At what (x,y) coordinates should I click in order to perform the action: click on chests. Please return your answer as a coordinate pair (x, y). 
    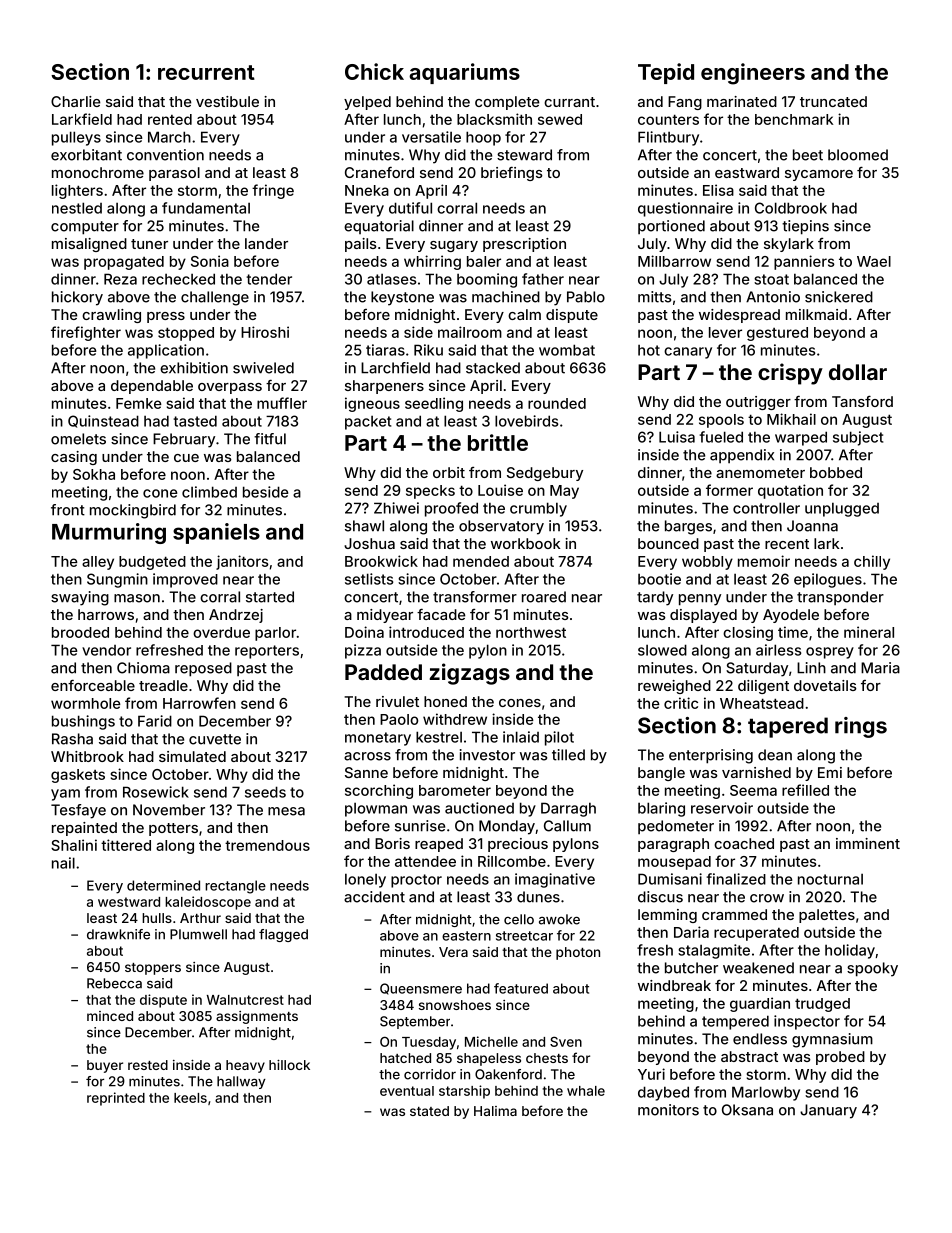
    Looking at the image, I should click on (547, 1058).
